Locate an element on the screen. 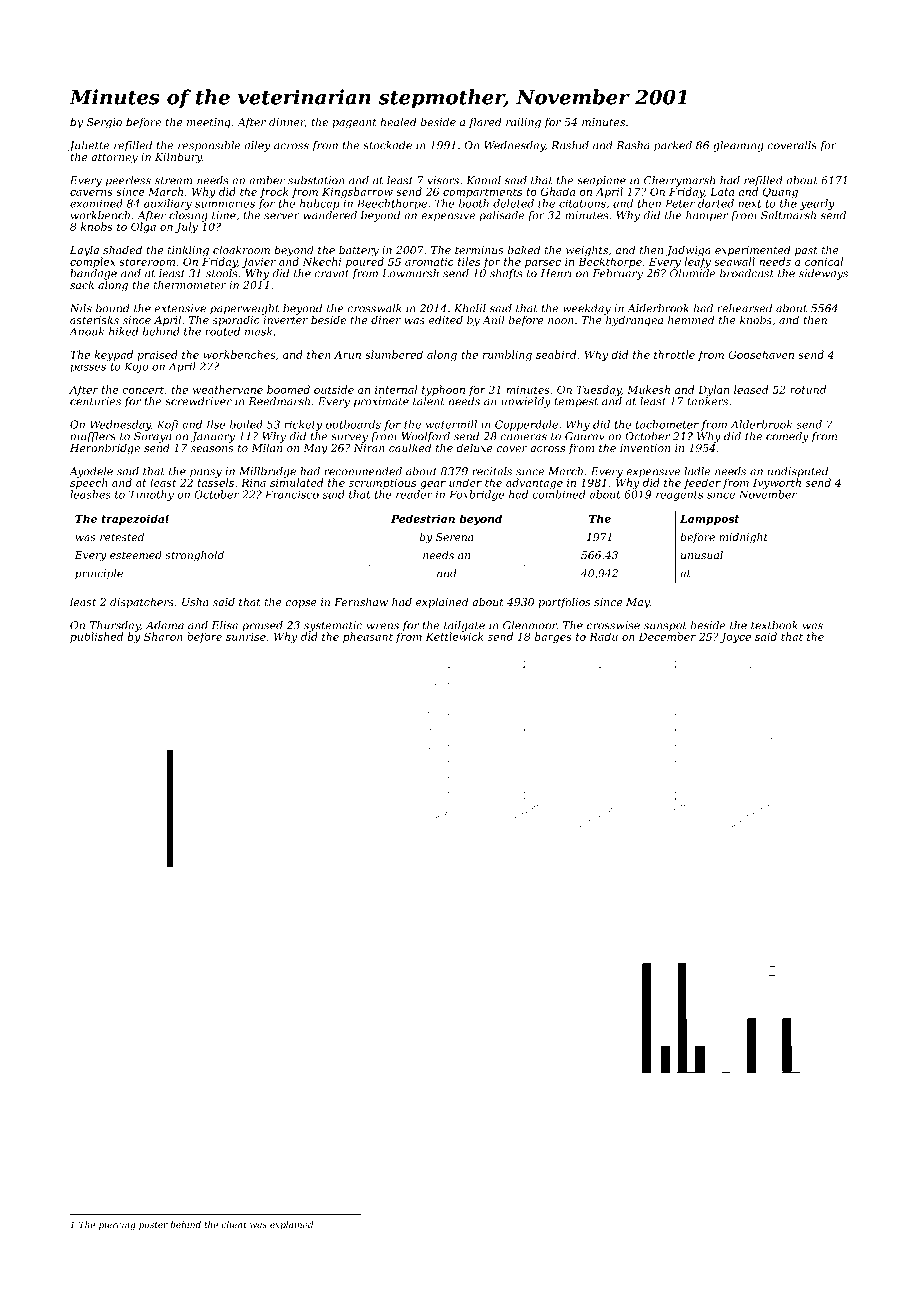 This screenshot has height=1308, width=924. piercing is located at coordinates (117, 1225).
